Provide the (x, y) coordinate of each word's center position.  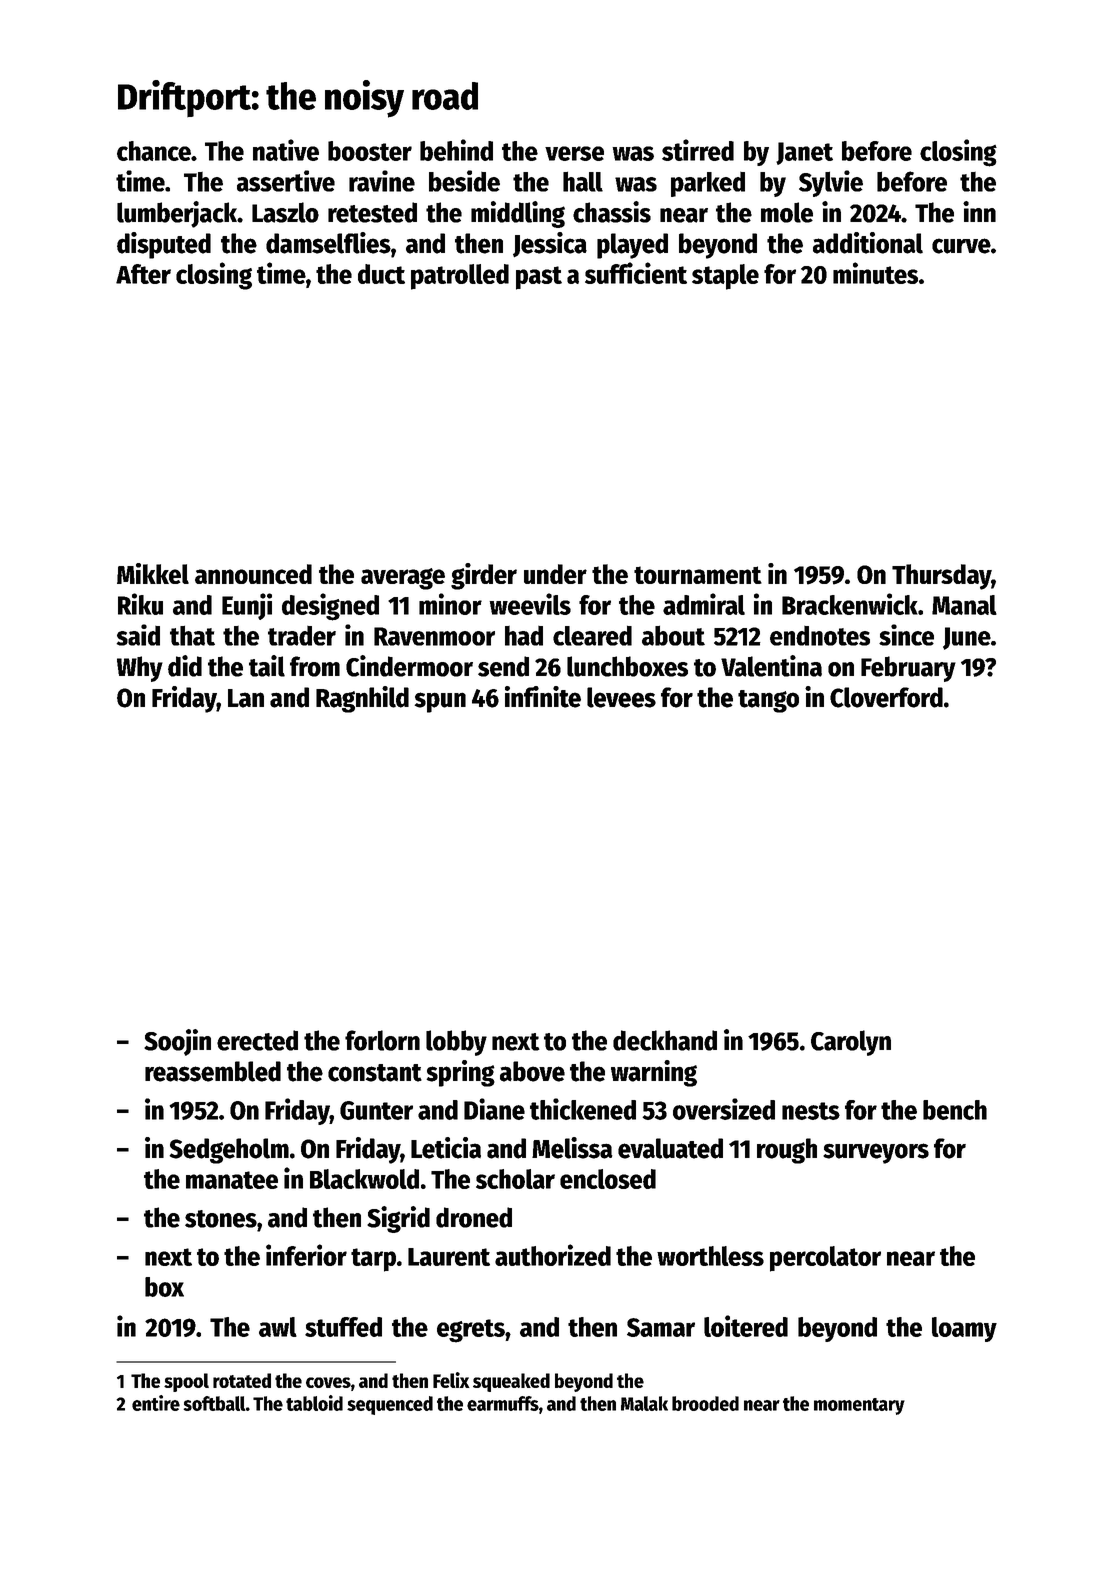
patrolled (460, 277)
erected (257, 1040)
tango (768, 701)
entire (156, 1403)
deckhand (665, 1040)
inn (979, 211)
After (143, 274)
